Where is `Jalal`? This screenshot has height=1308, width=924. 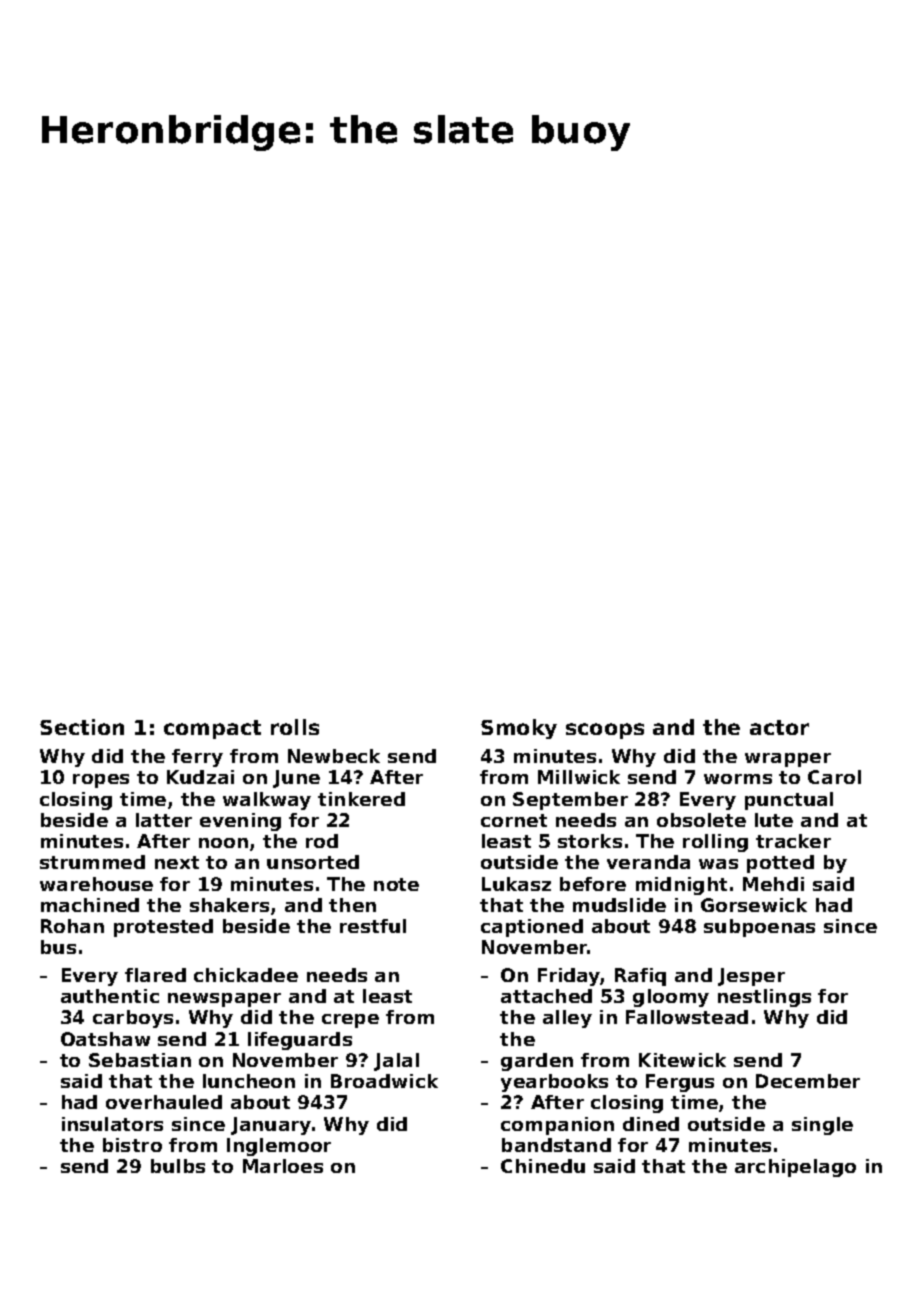
Jalal is located at coordinates (396, 1062).
